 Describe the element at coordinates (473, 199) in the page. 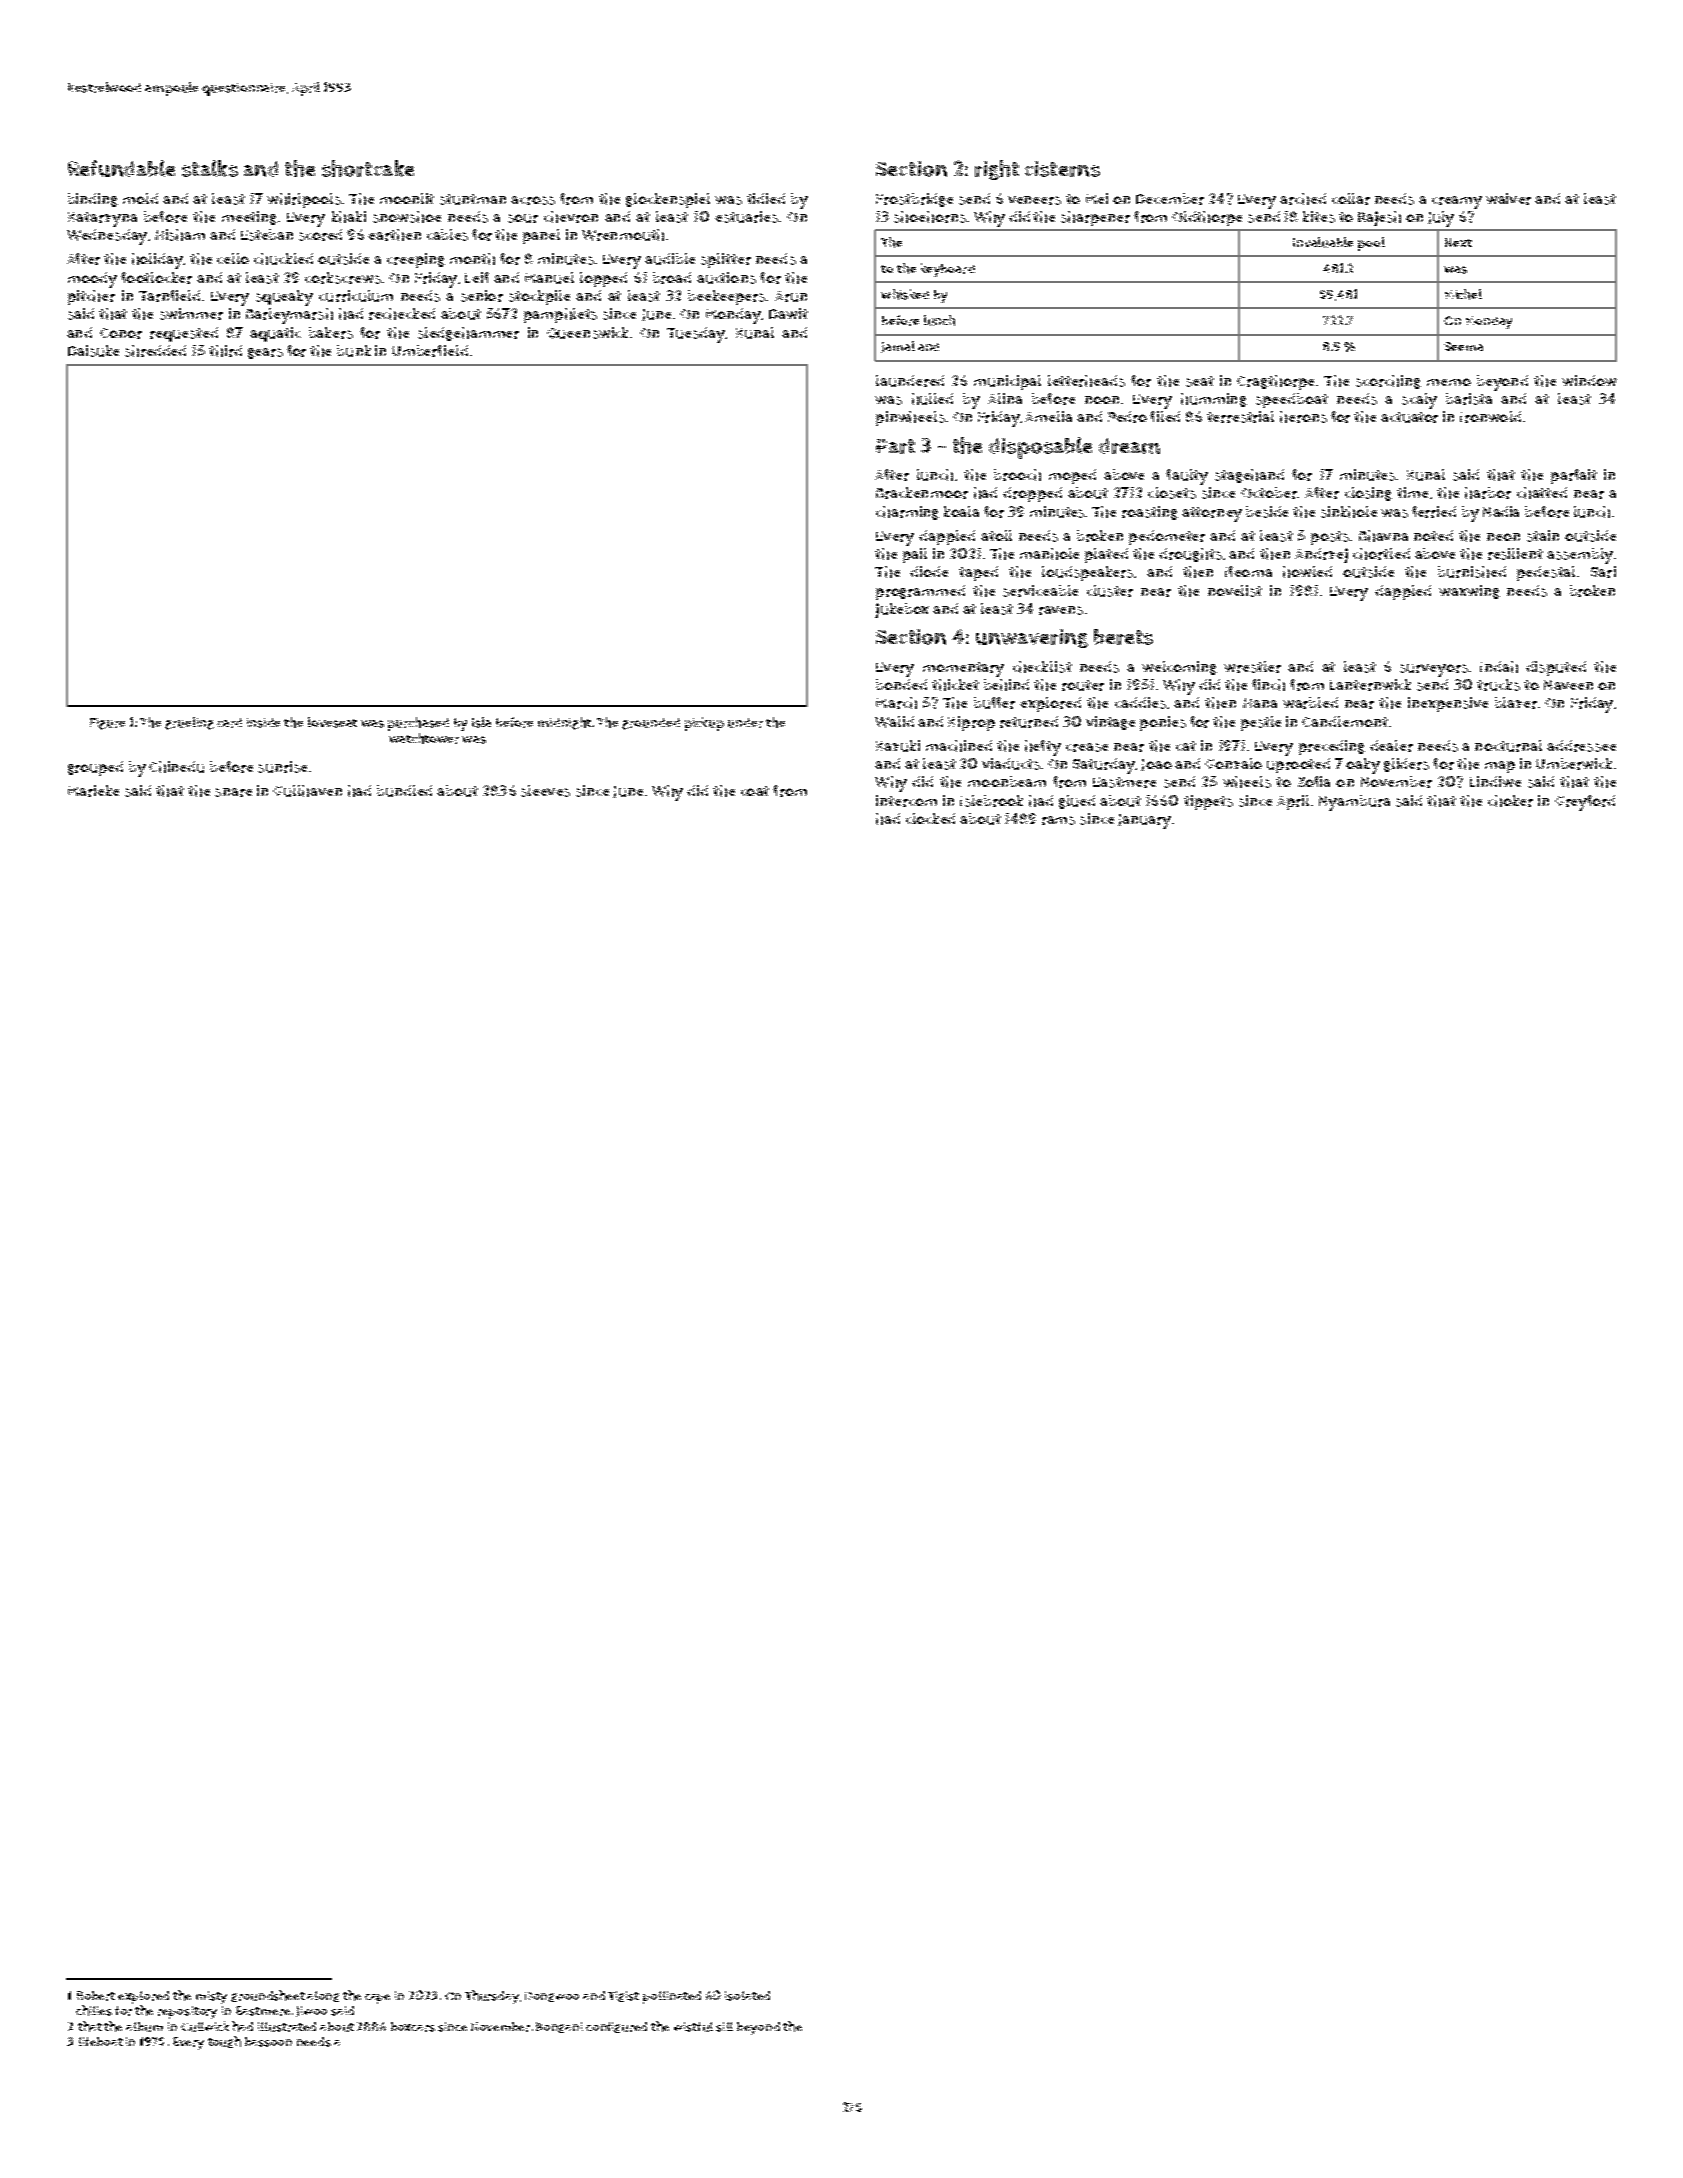

I see `stuntman` at that location.
